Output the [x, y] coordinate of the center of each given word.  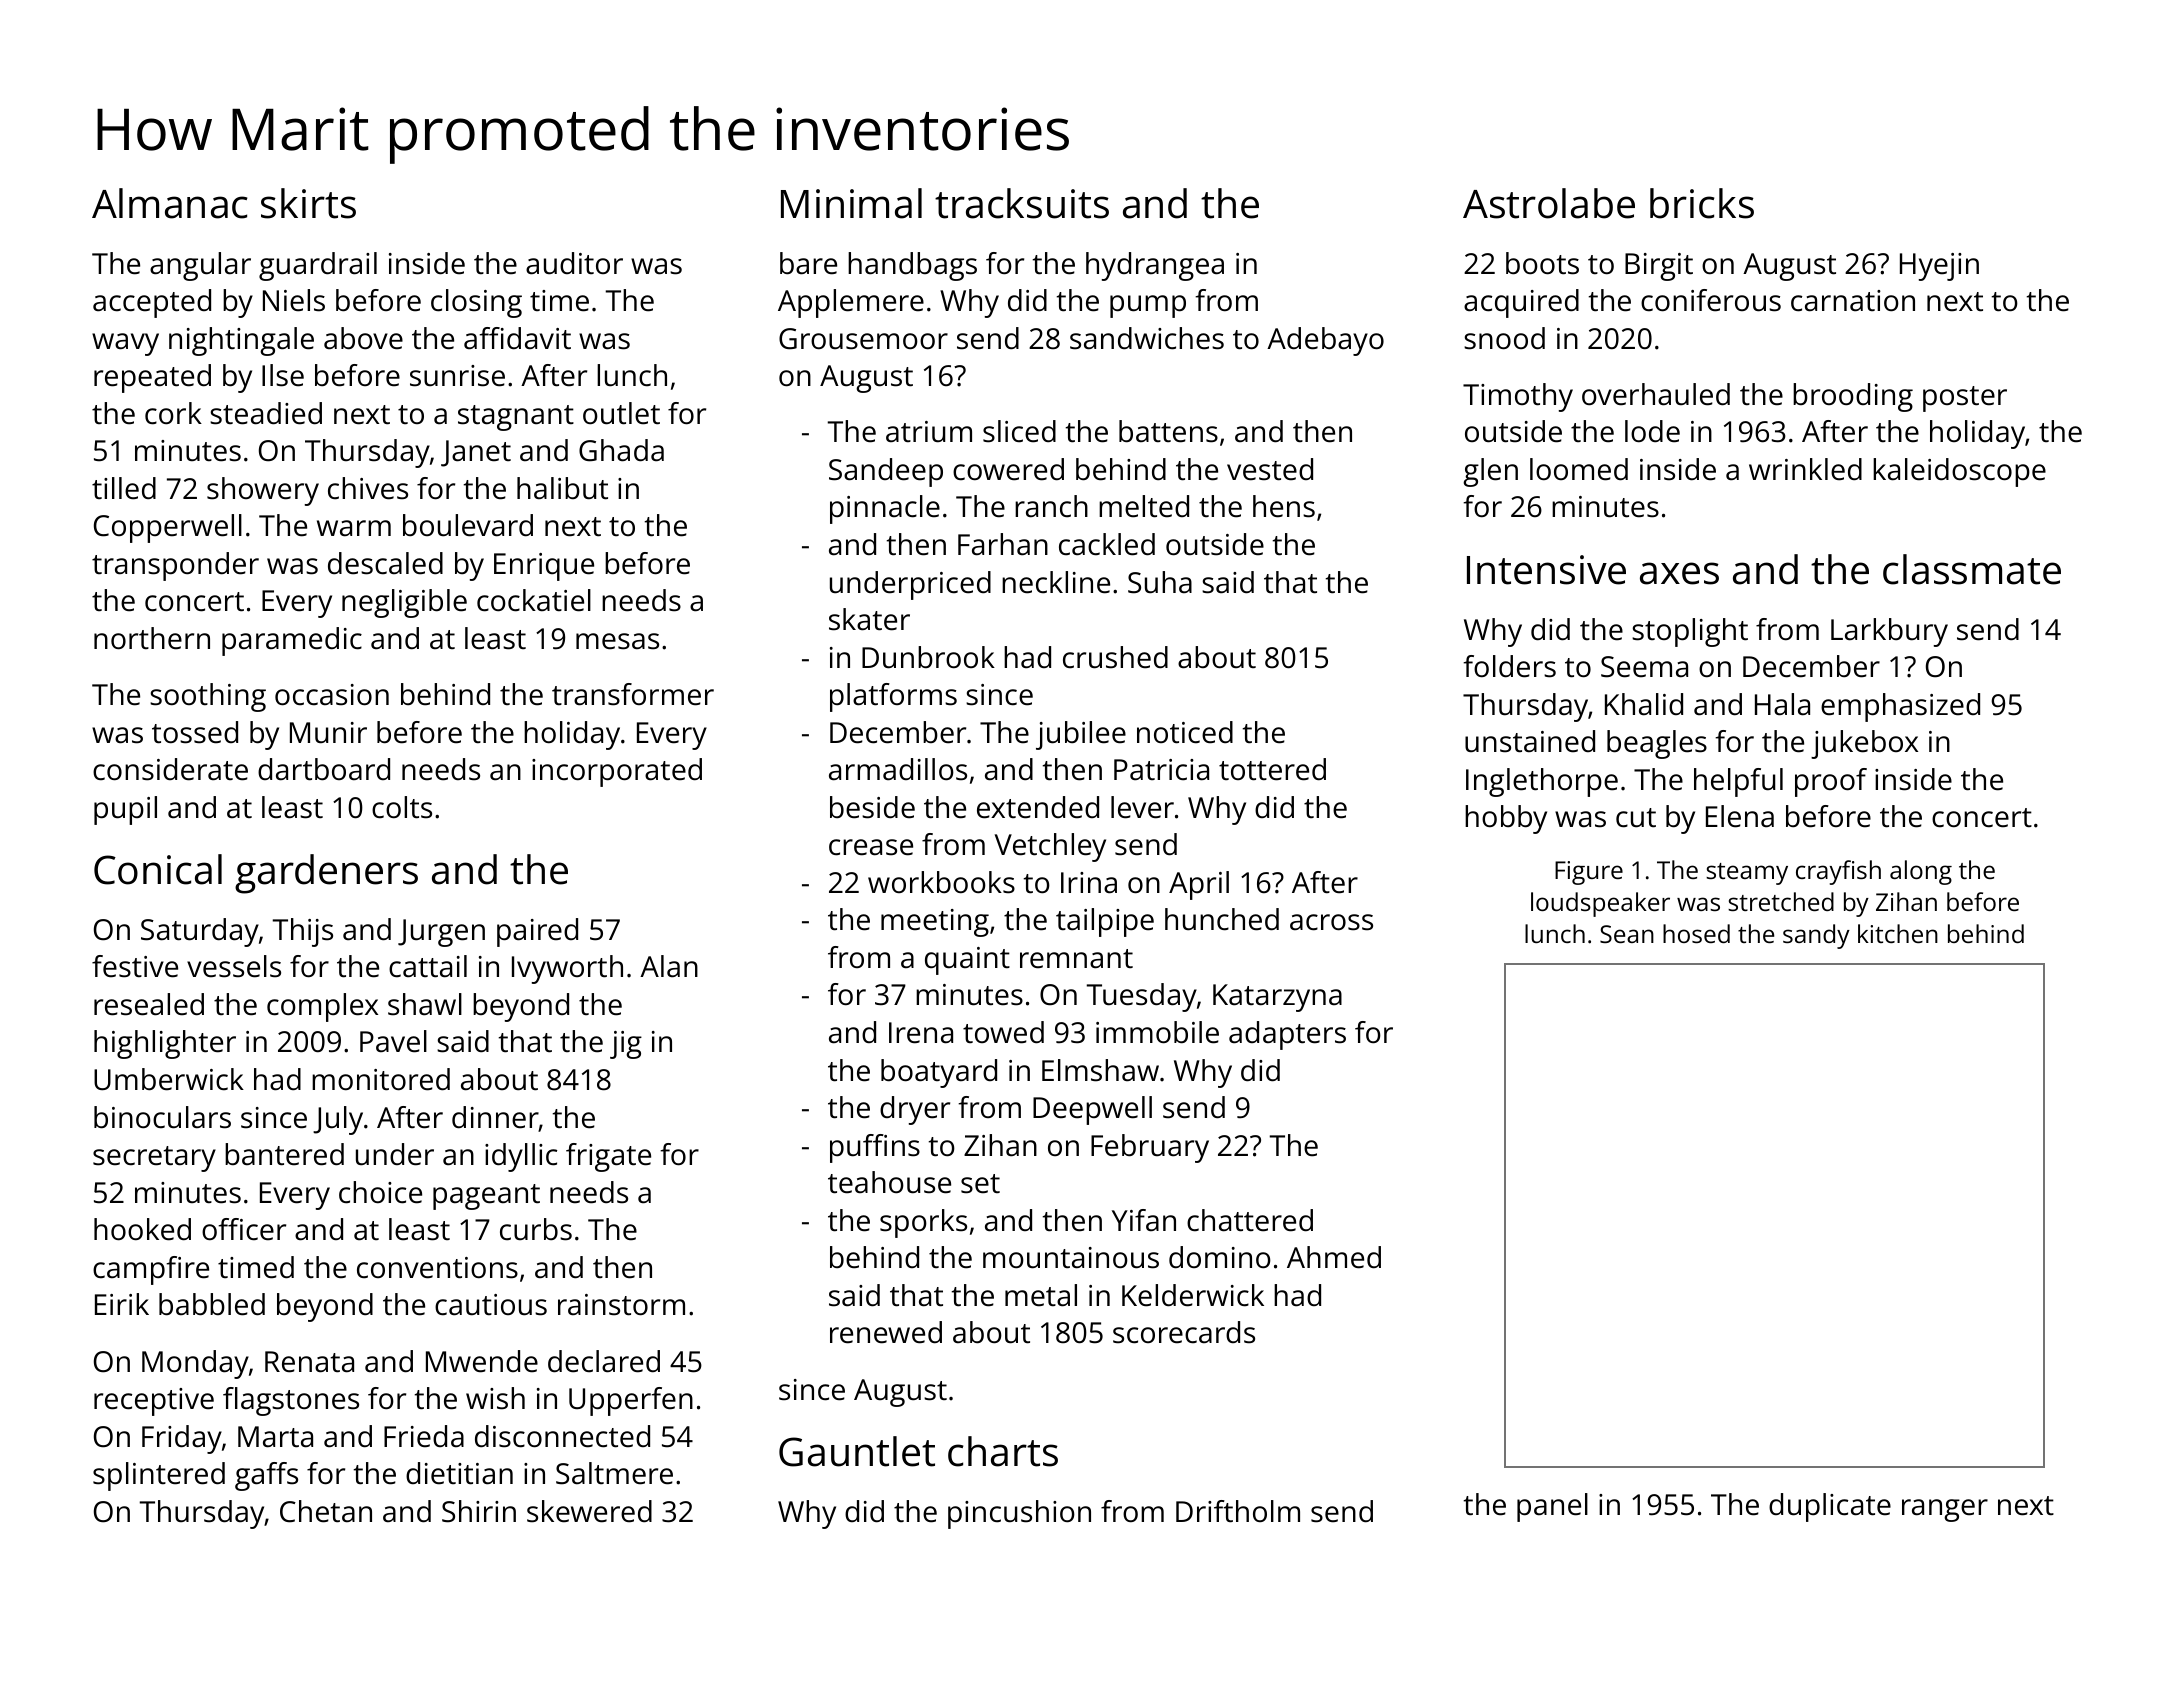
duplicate [1830, 1507]
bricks [1702, 203]
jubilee [1081, 735]
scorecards [1184, 1332]
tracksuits [1022, 203]
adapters [1287, 1035]
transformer [633, 694]
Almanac [169, 203]
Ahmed [1334, 1257]
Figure [1589, 873]
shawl [425, 1004]
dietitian [459, 1473]
